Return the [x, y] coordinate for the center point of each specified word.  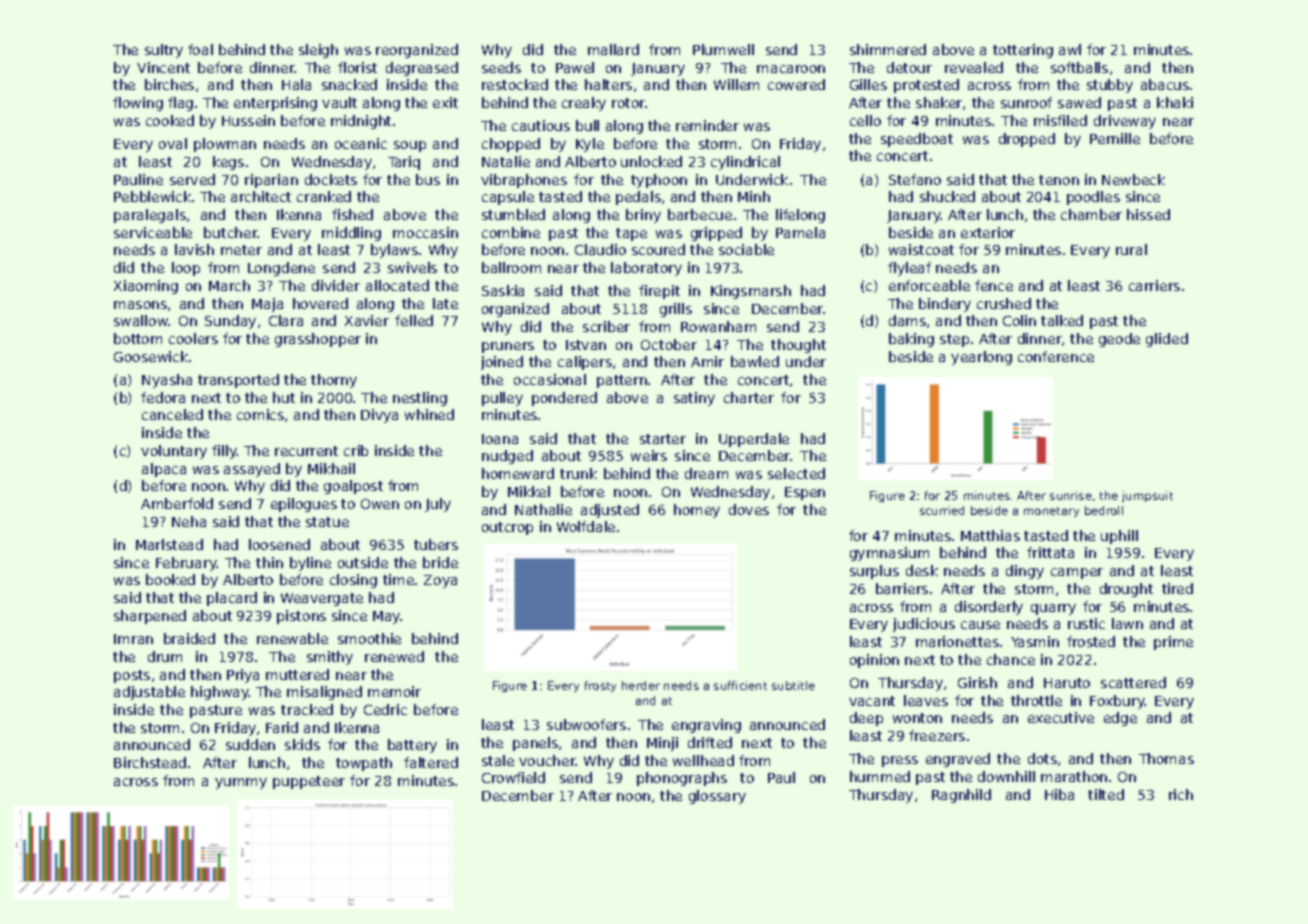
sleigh [318, 51]
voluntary [174, 452]
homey [697, 511]
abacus [1165, 84]
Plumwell [723, 49]
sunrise [1071, 495]
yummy [241, 783]
